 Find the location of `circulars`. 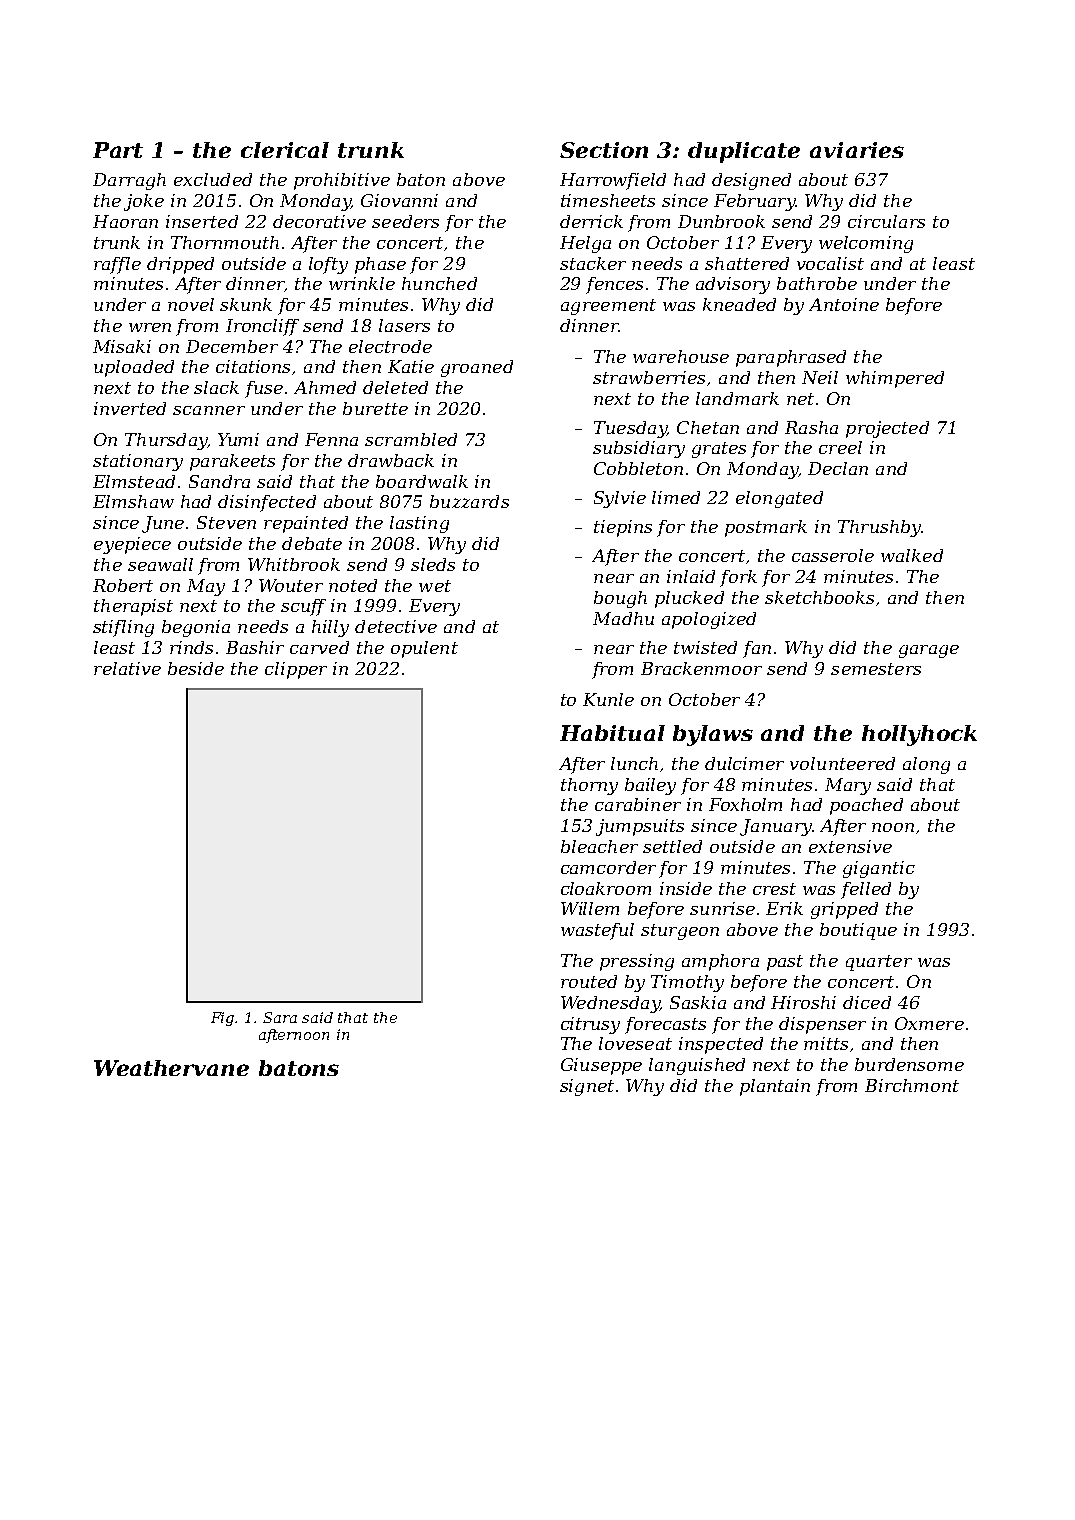

circulars is located at coordinates (886, 221).
